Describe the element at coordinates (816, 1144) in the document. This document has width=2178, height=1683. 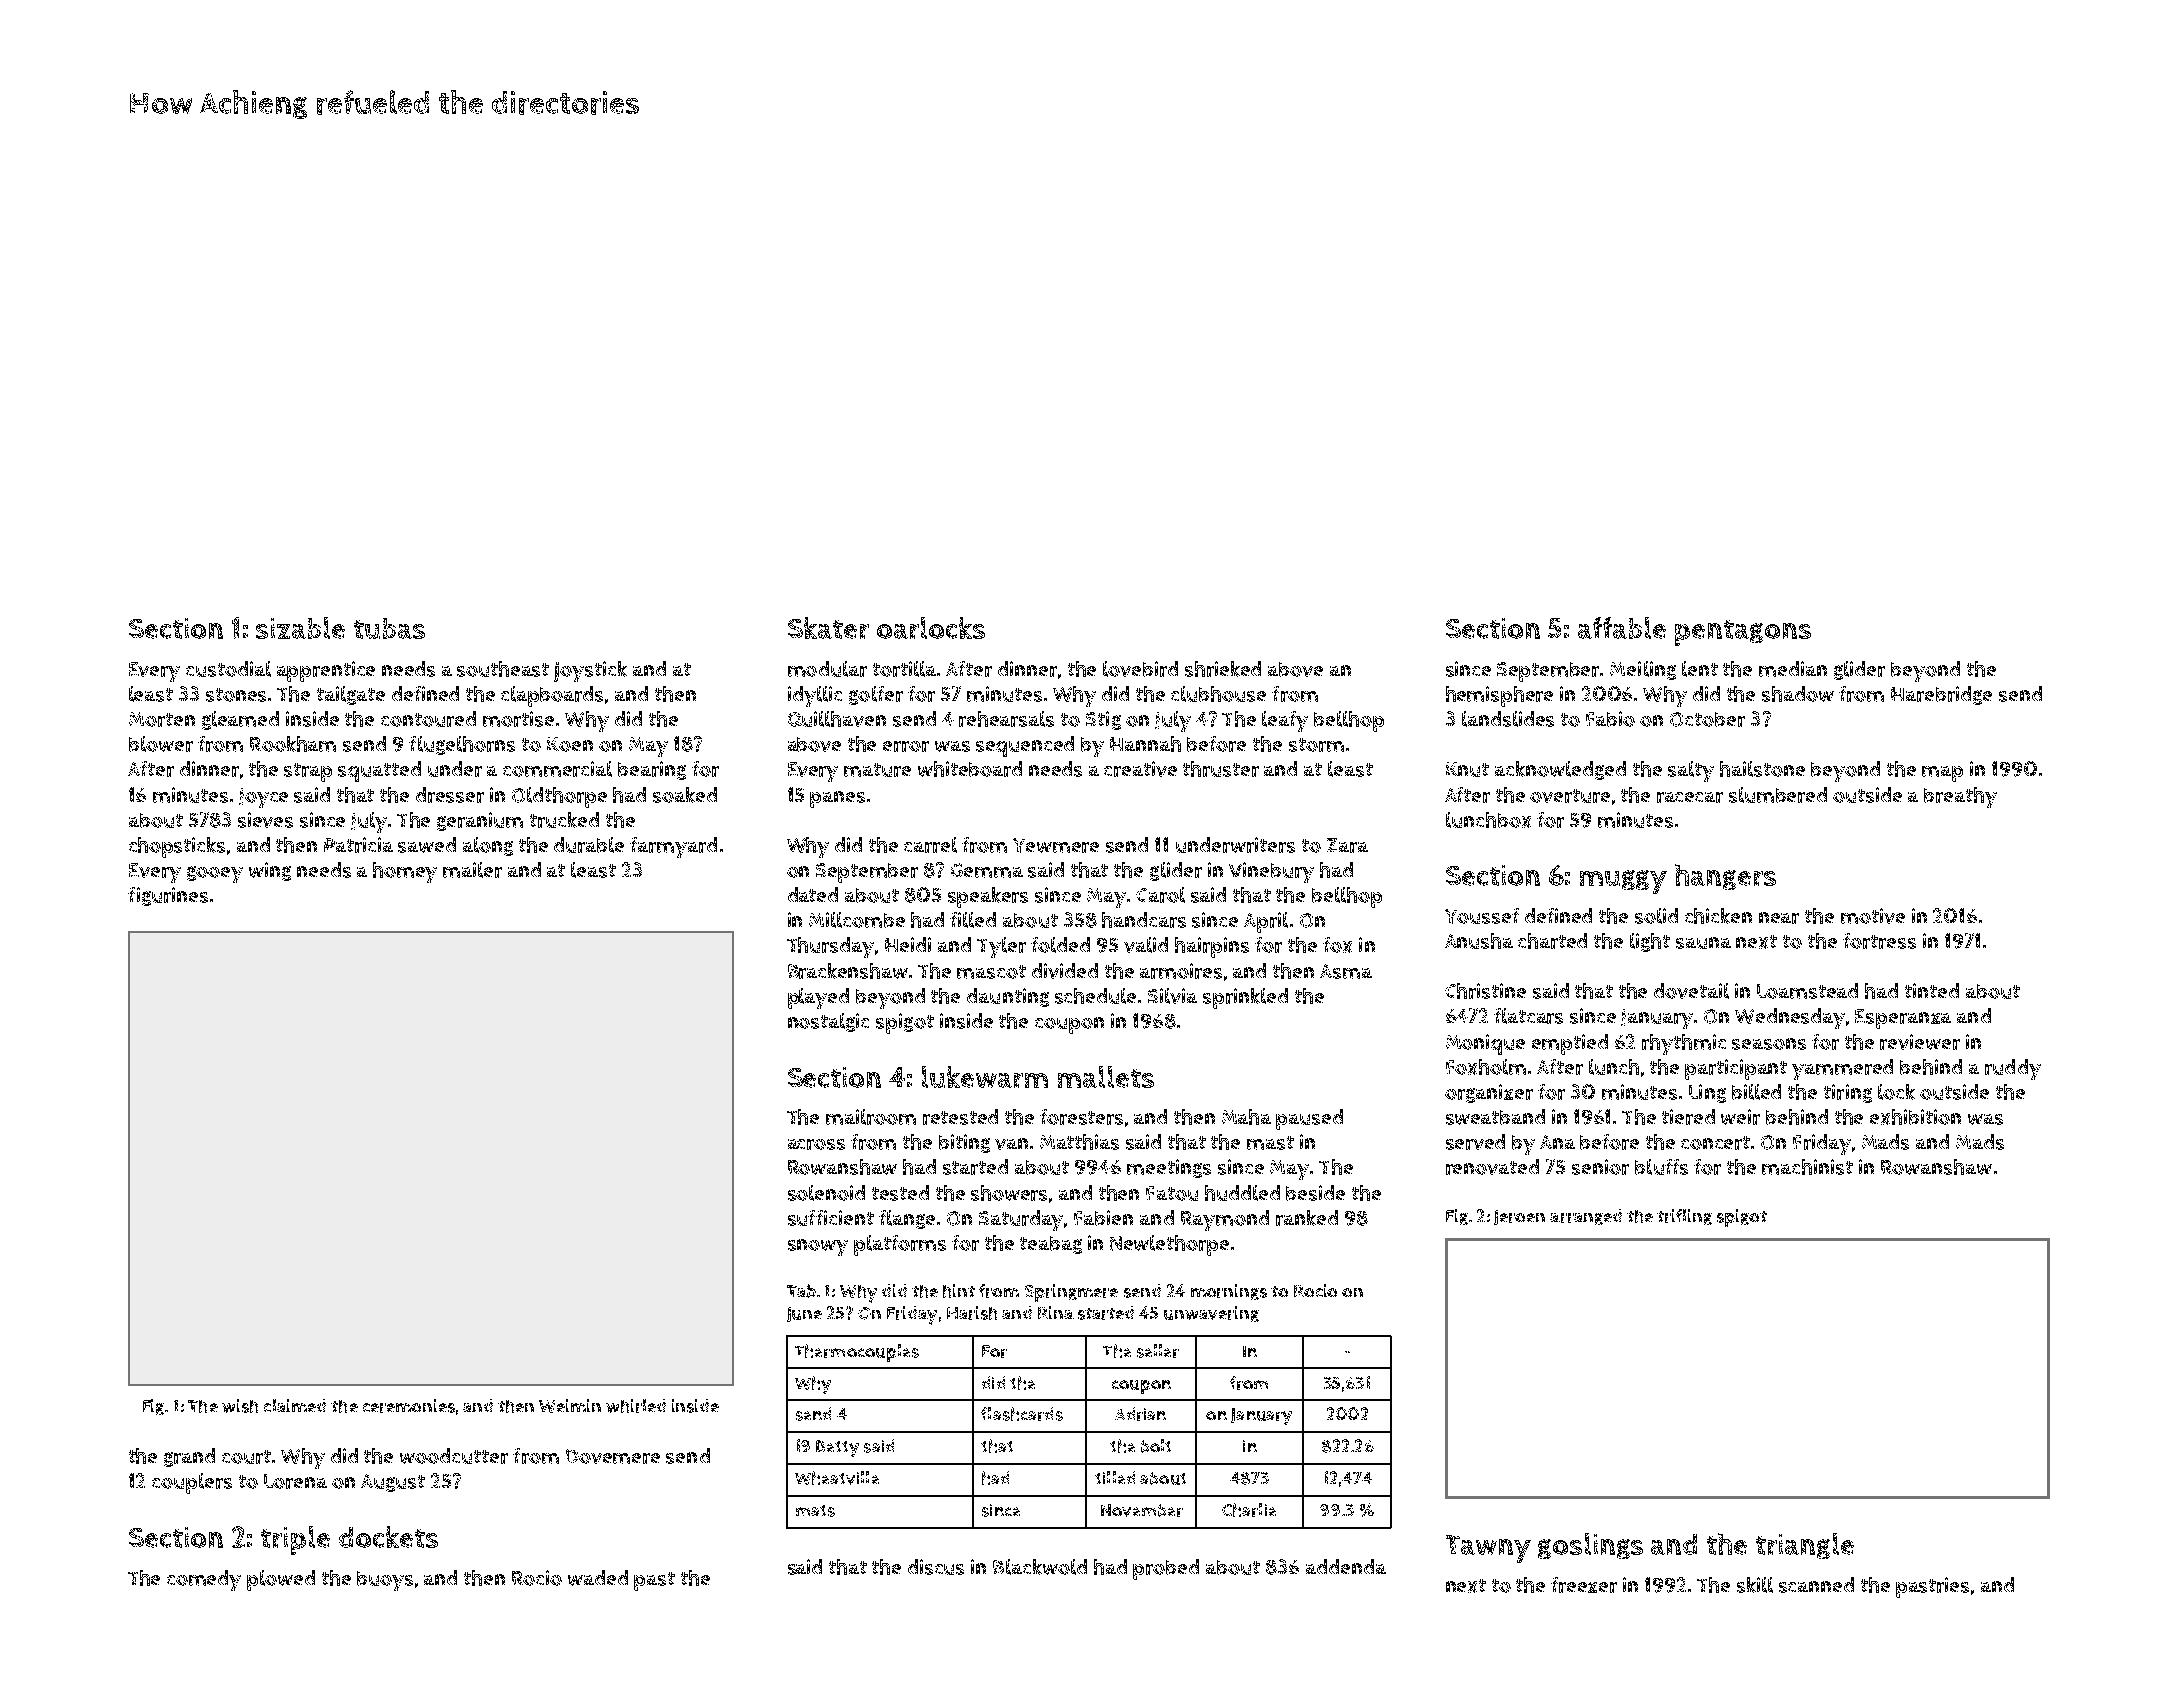
I see `across` at that location.
